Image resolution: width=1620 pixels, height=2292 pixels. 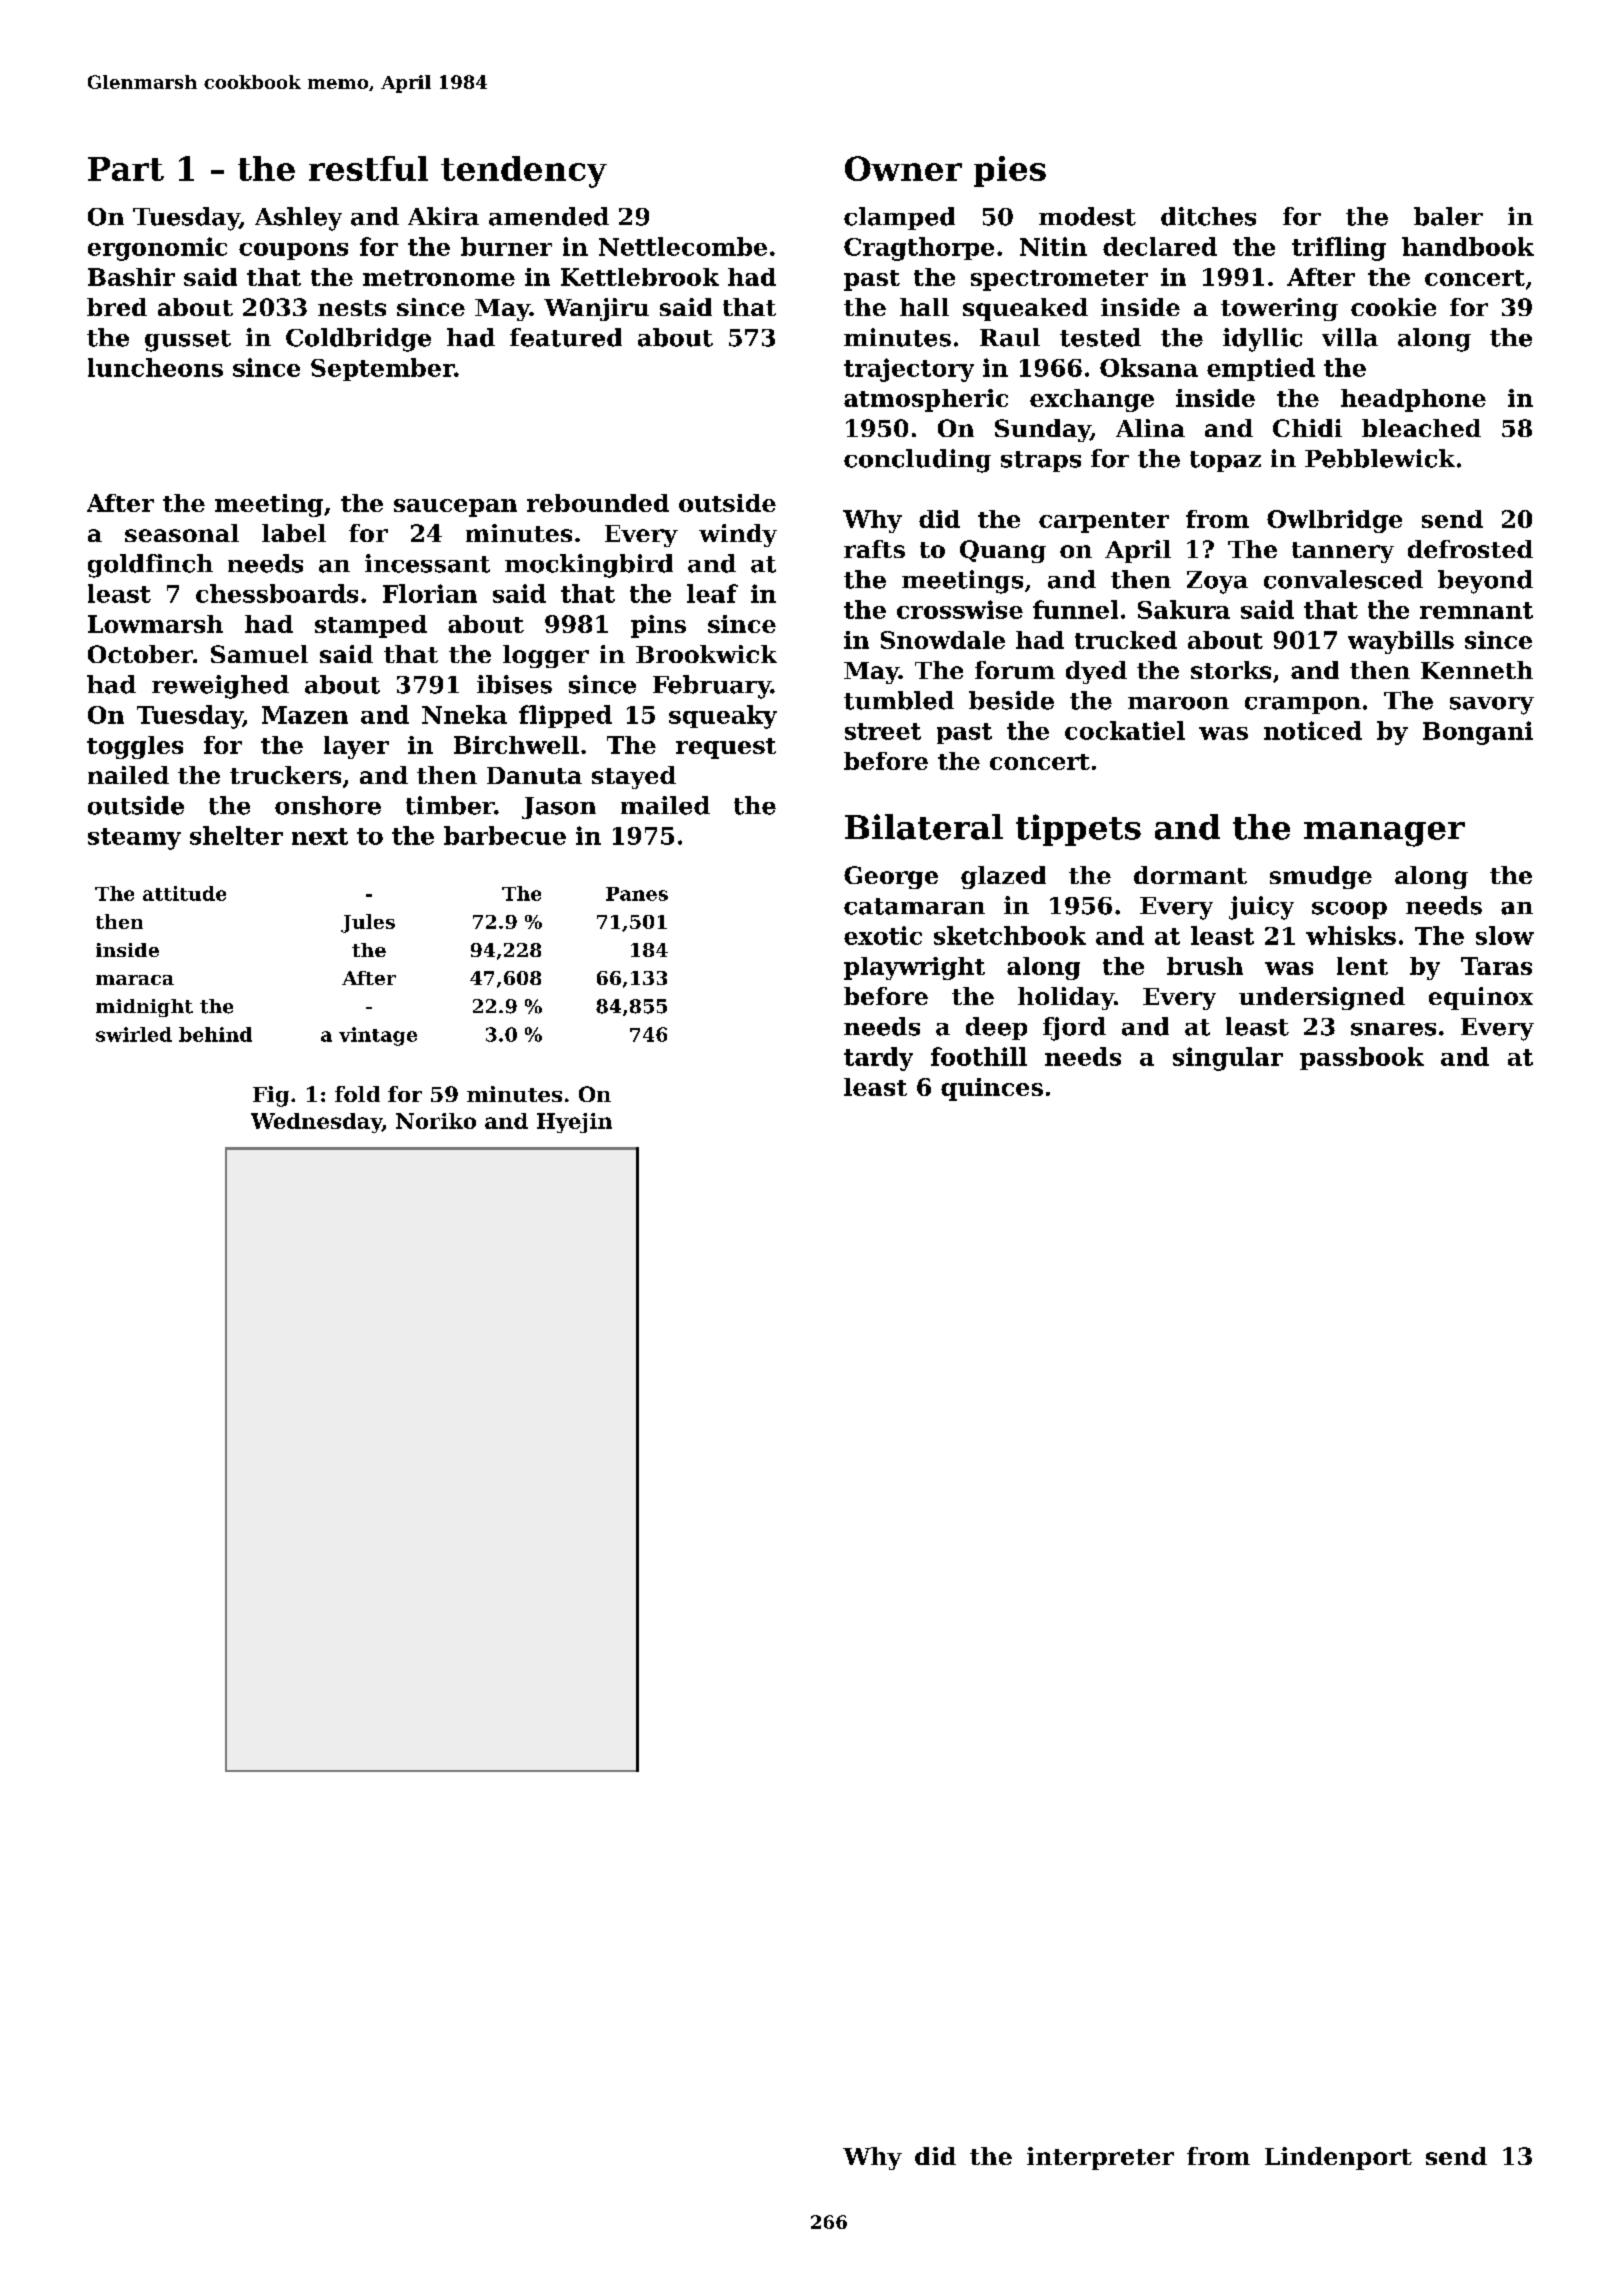 What do you see at coordinates (1100, 2158) in the screenshot?
I see `interpreter` at bounding box center [1100, 2158].
